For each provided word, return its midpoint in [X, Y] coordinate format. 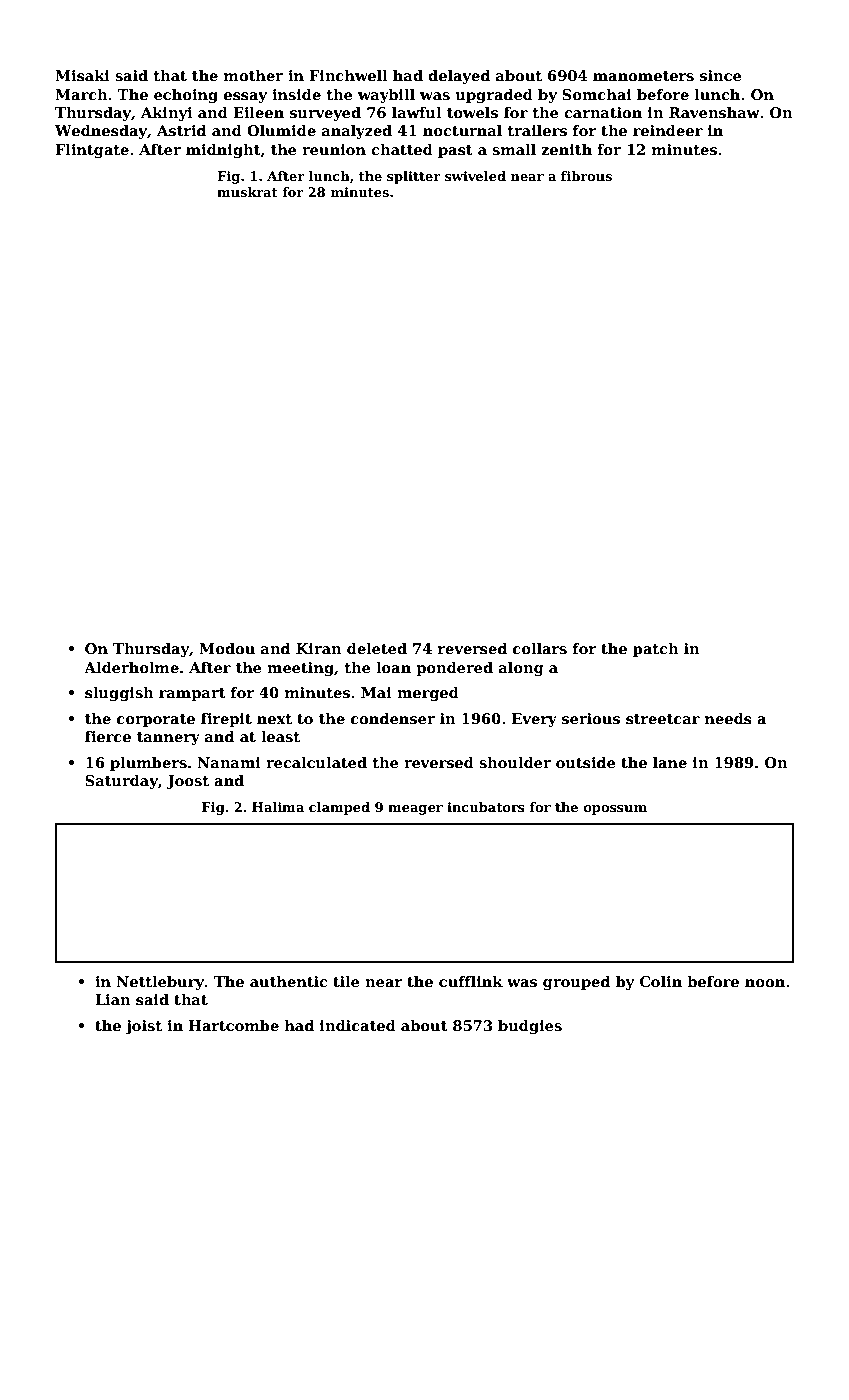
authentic [288, 981]
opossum [615, 810]
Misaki [82, 76]
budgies [530, 1027]
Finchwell [348, 75]
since [720, 75]
